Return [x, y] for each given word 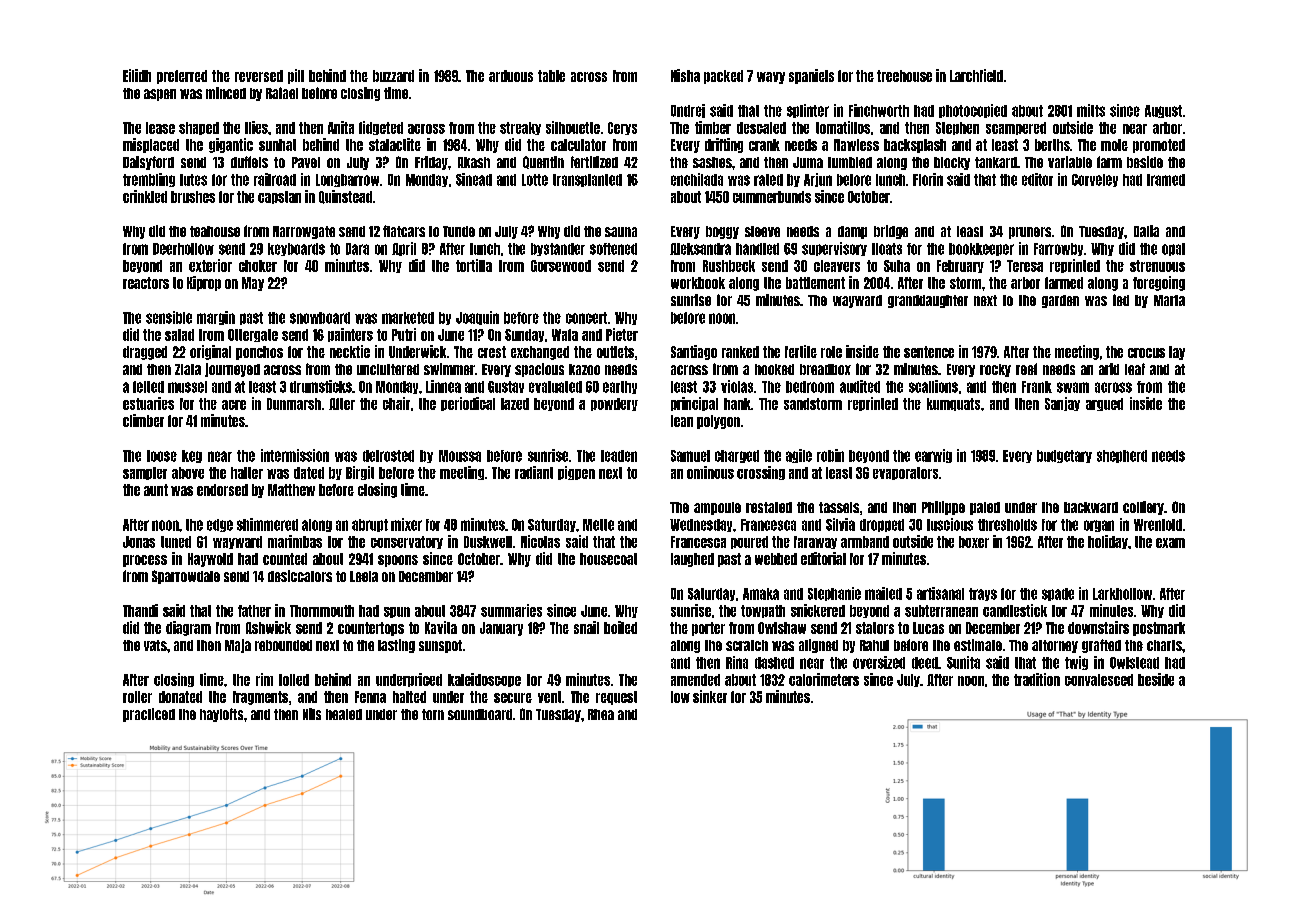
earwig [933, 456]
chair [396, 403]
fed [1121, 300]
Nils [312, 714]
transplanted [587, 180]
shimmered [267, 524]
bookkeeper [981, 249]
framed [1166, 180]
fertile [801, 351]
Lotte [535, 180]
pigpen [576, 473]
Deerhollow [183, 249]
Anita [341, 127]
